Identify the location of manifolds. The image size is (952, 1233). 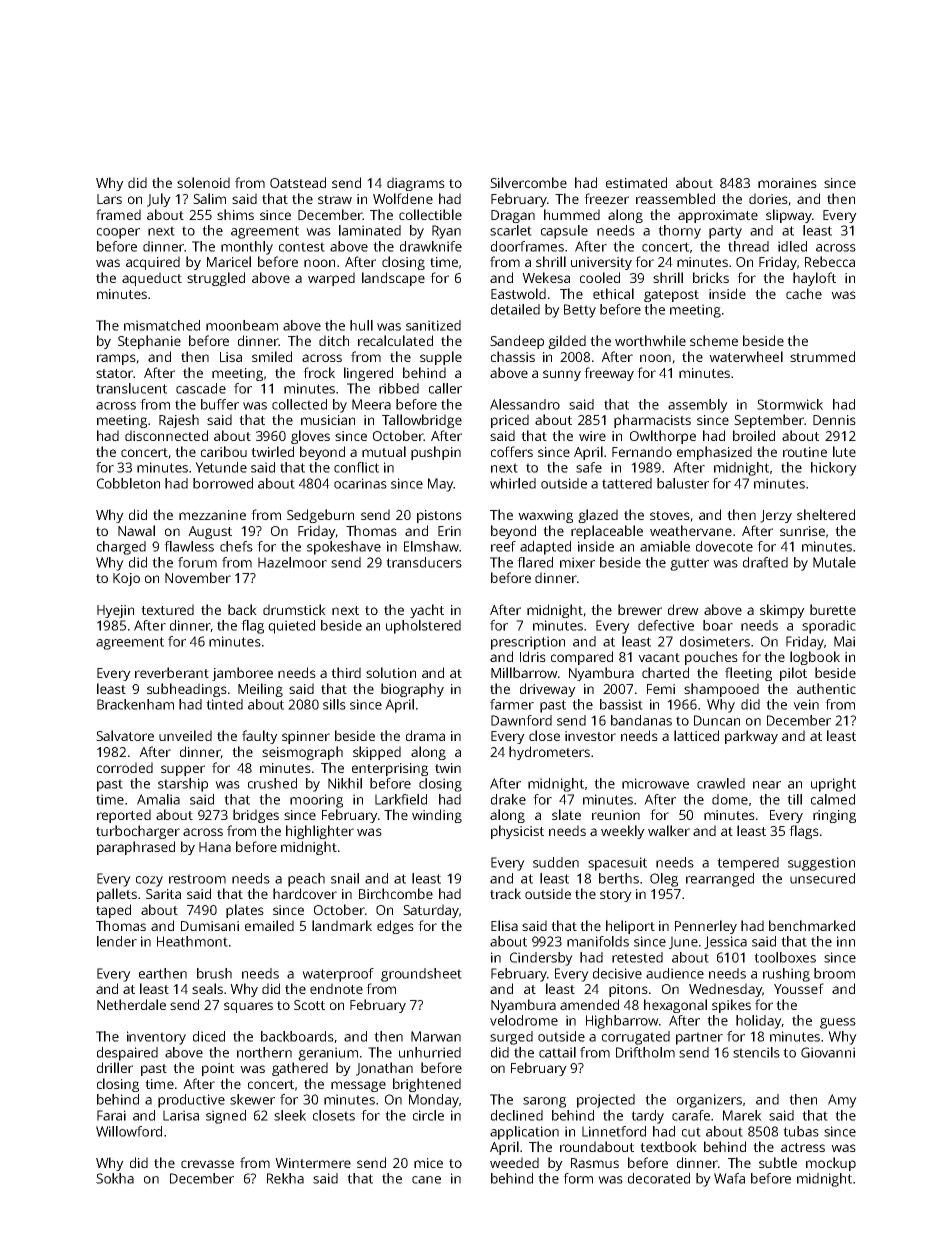
(598, 941).
